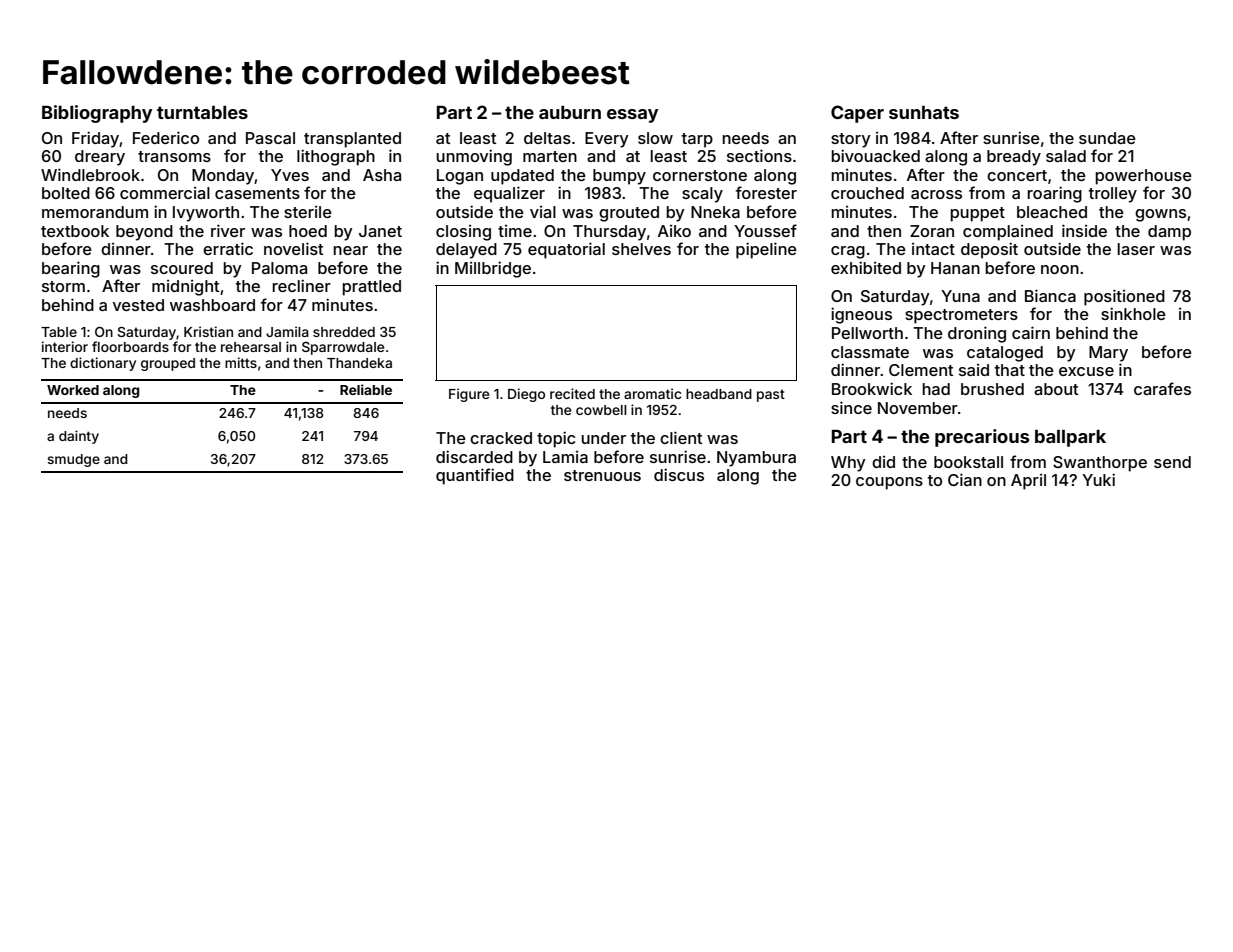 This screenshot has width=1233, height=952. What do you see at coordinates (501, 438) in the screenshot?
I see `cracked` at bounding box center [501, 438].
